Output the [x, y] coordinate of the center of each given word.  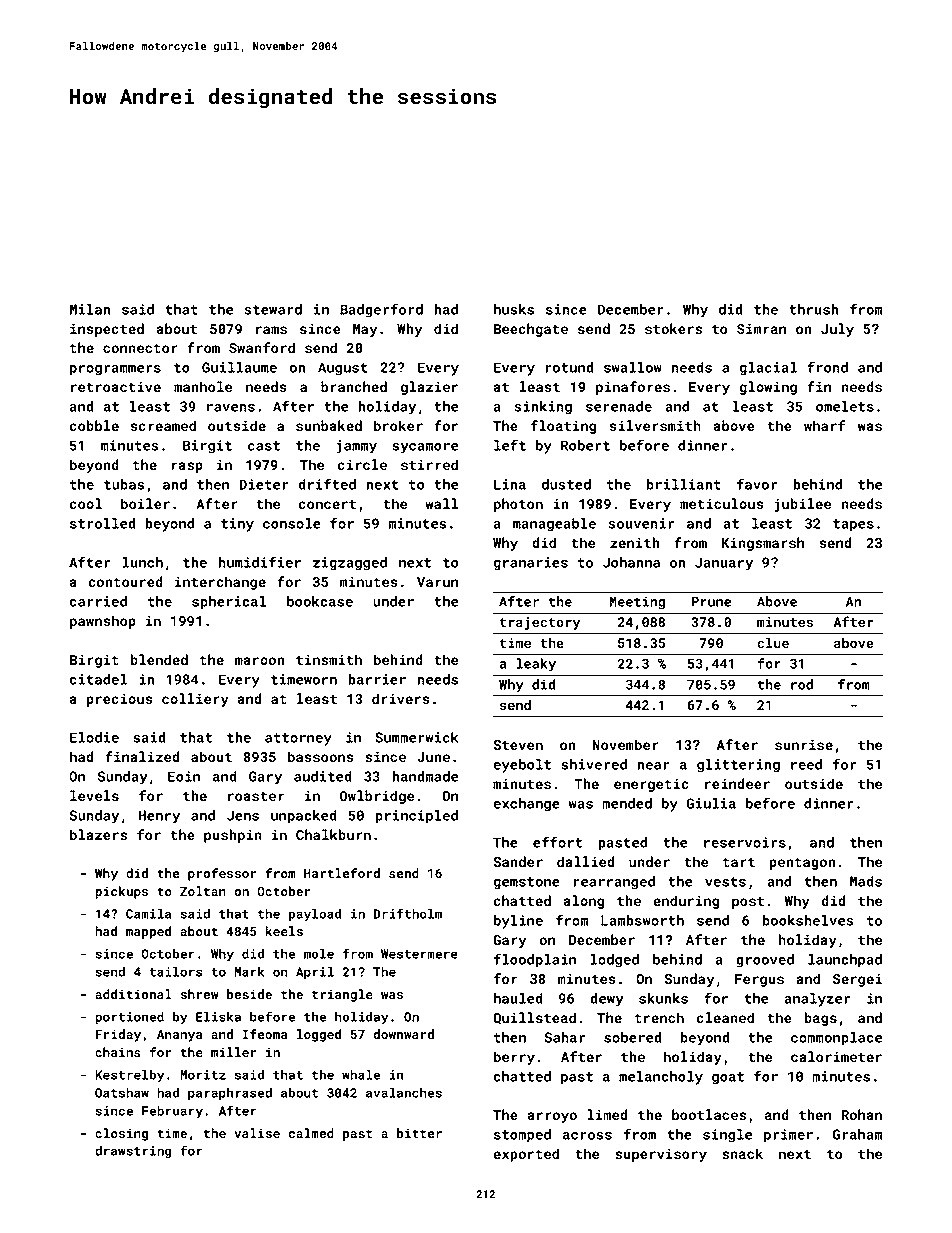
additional [133, 994]
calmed [311, 1133]
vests [725, 882]
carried [98, 601]
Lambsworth [642, 920]
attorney [298, 739]
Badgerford [381, 310]
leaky [536, 665]
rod [802, 684]
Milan [90, 309]
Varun [437, 582]
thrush [814, 309]
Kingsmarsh [763, 544]
